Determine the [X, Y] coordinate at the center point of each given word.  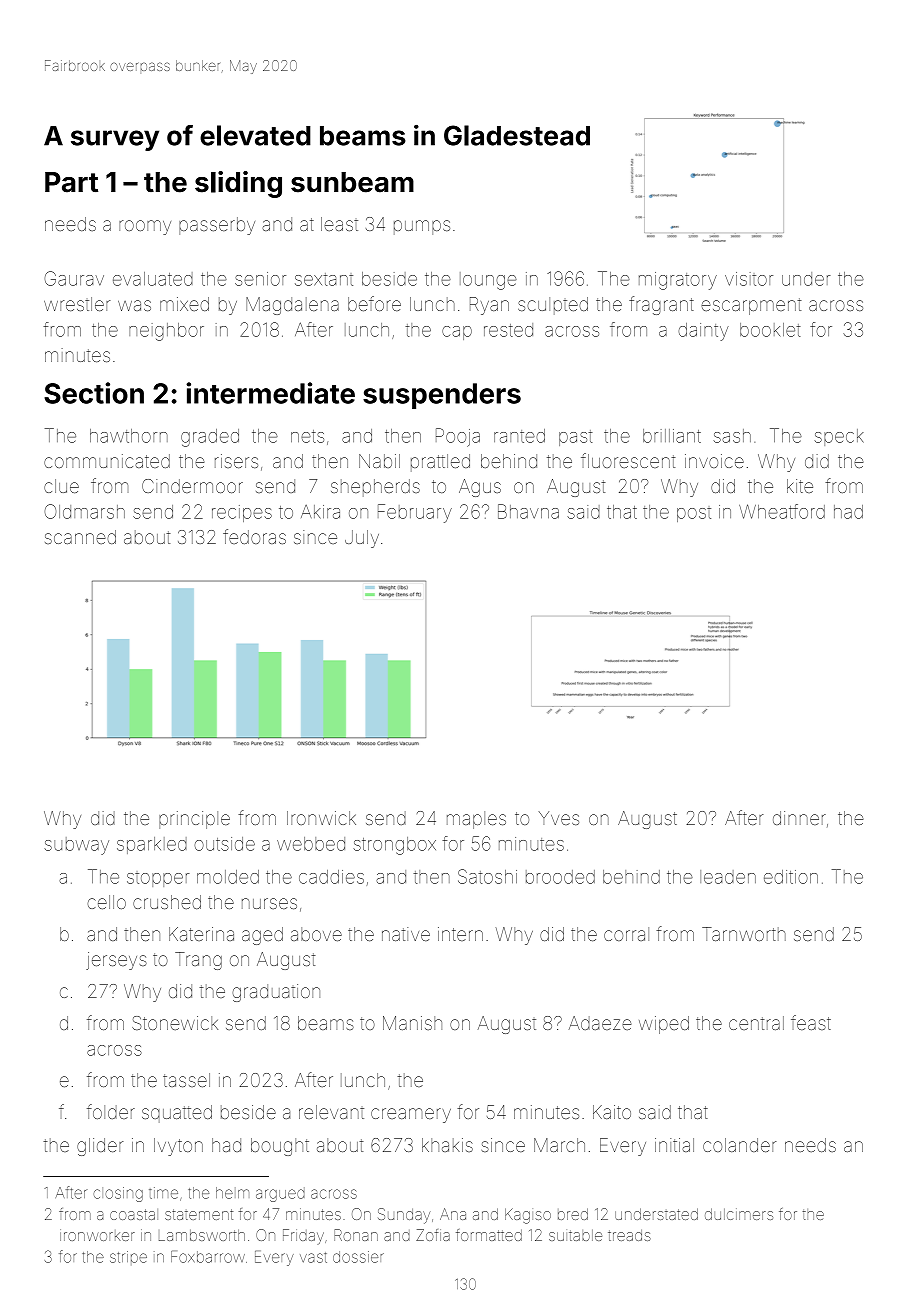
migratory [678, 281]
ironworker [97, 1235]
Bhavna [528, 511]
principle [194, 820]
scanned [80, 537]
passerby [217, 226]
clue [61, 486]
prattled [440, 463]
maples [476, 820]
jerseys [116, 961]
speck [839, 437]
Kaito [612, 1112]
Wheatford [782, 511]
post [694, 515]
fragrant [661, 305]
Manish [412, 1023]
